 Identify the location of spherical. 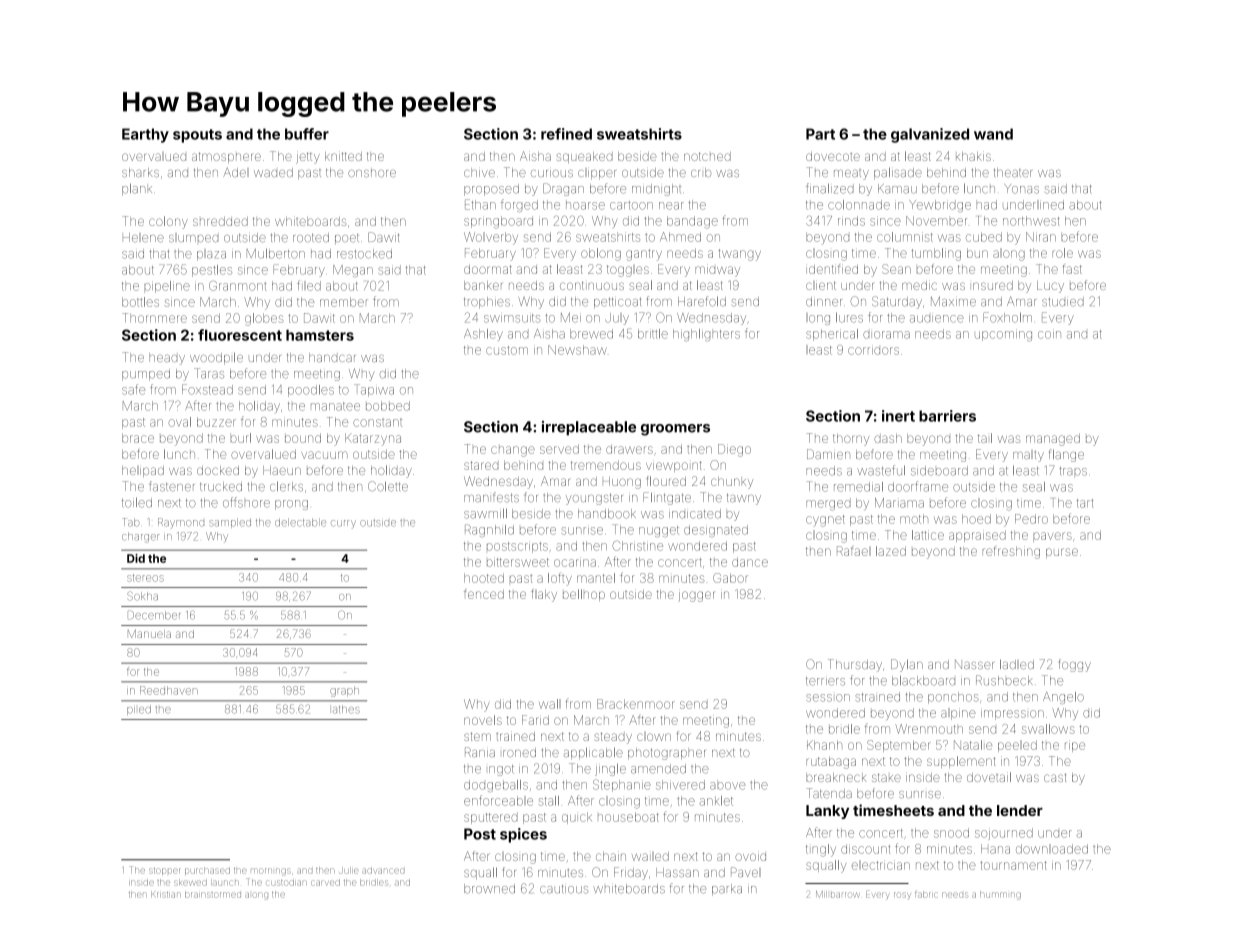
(832, 335).
